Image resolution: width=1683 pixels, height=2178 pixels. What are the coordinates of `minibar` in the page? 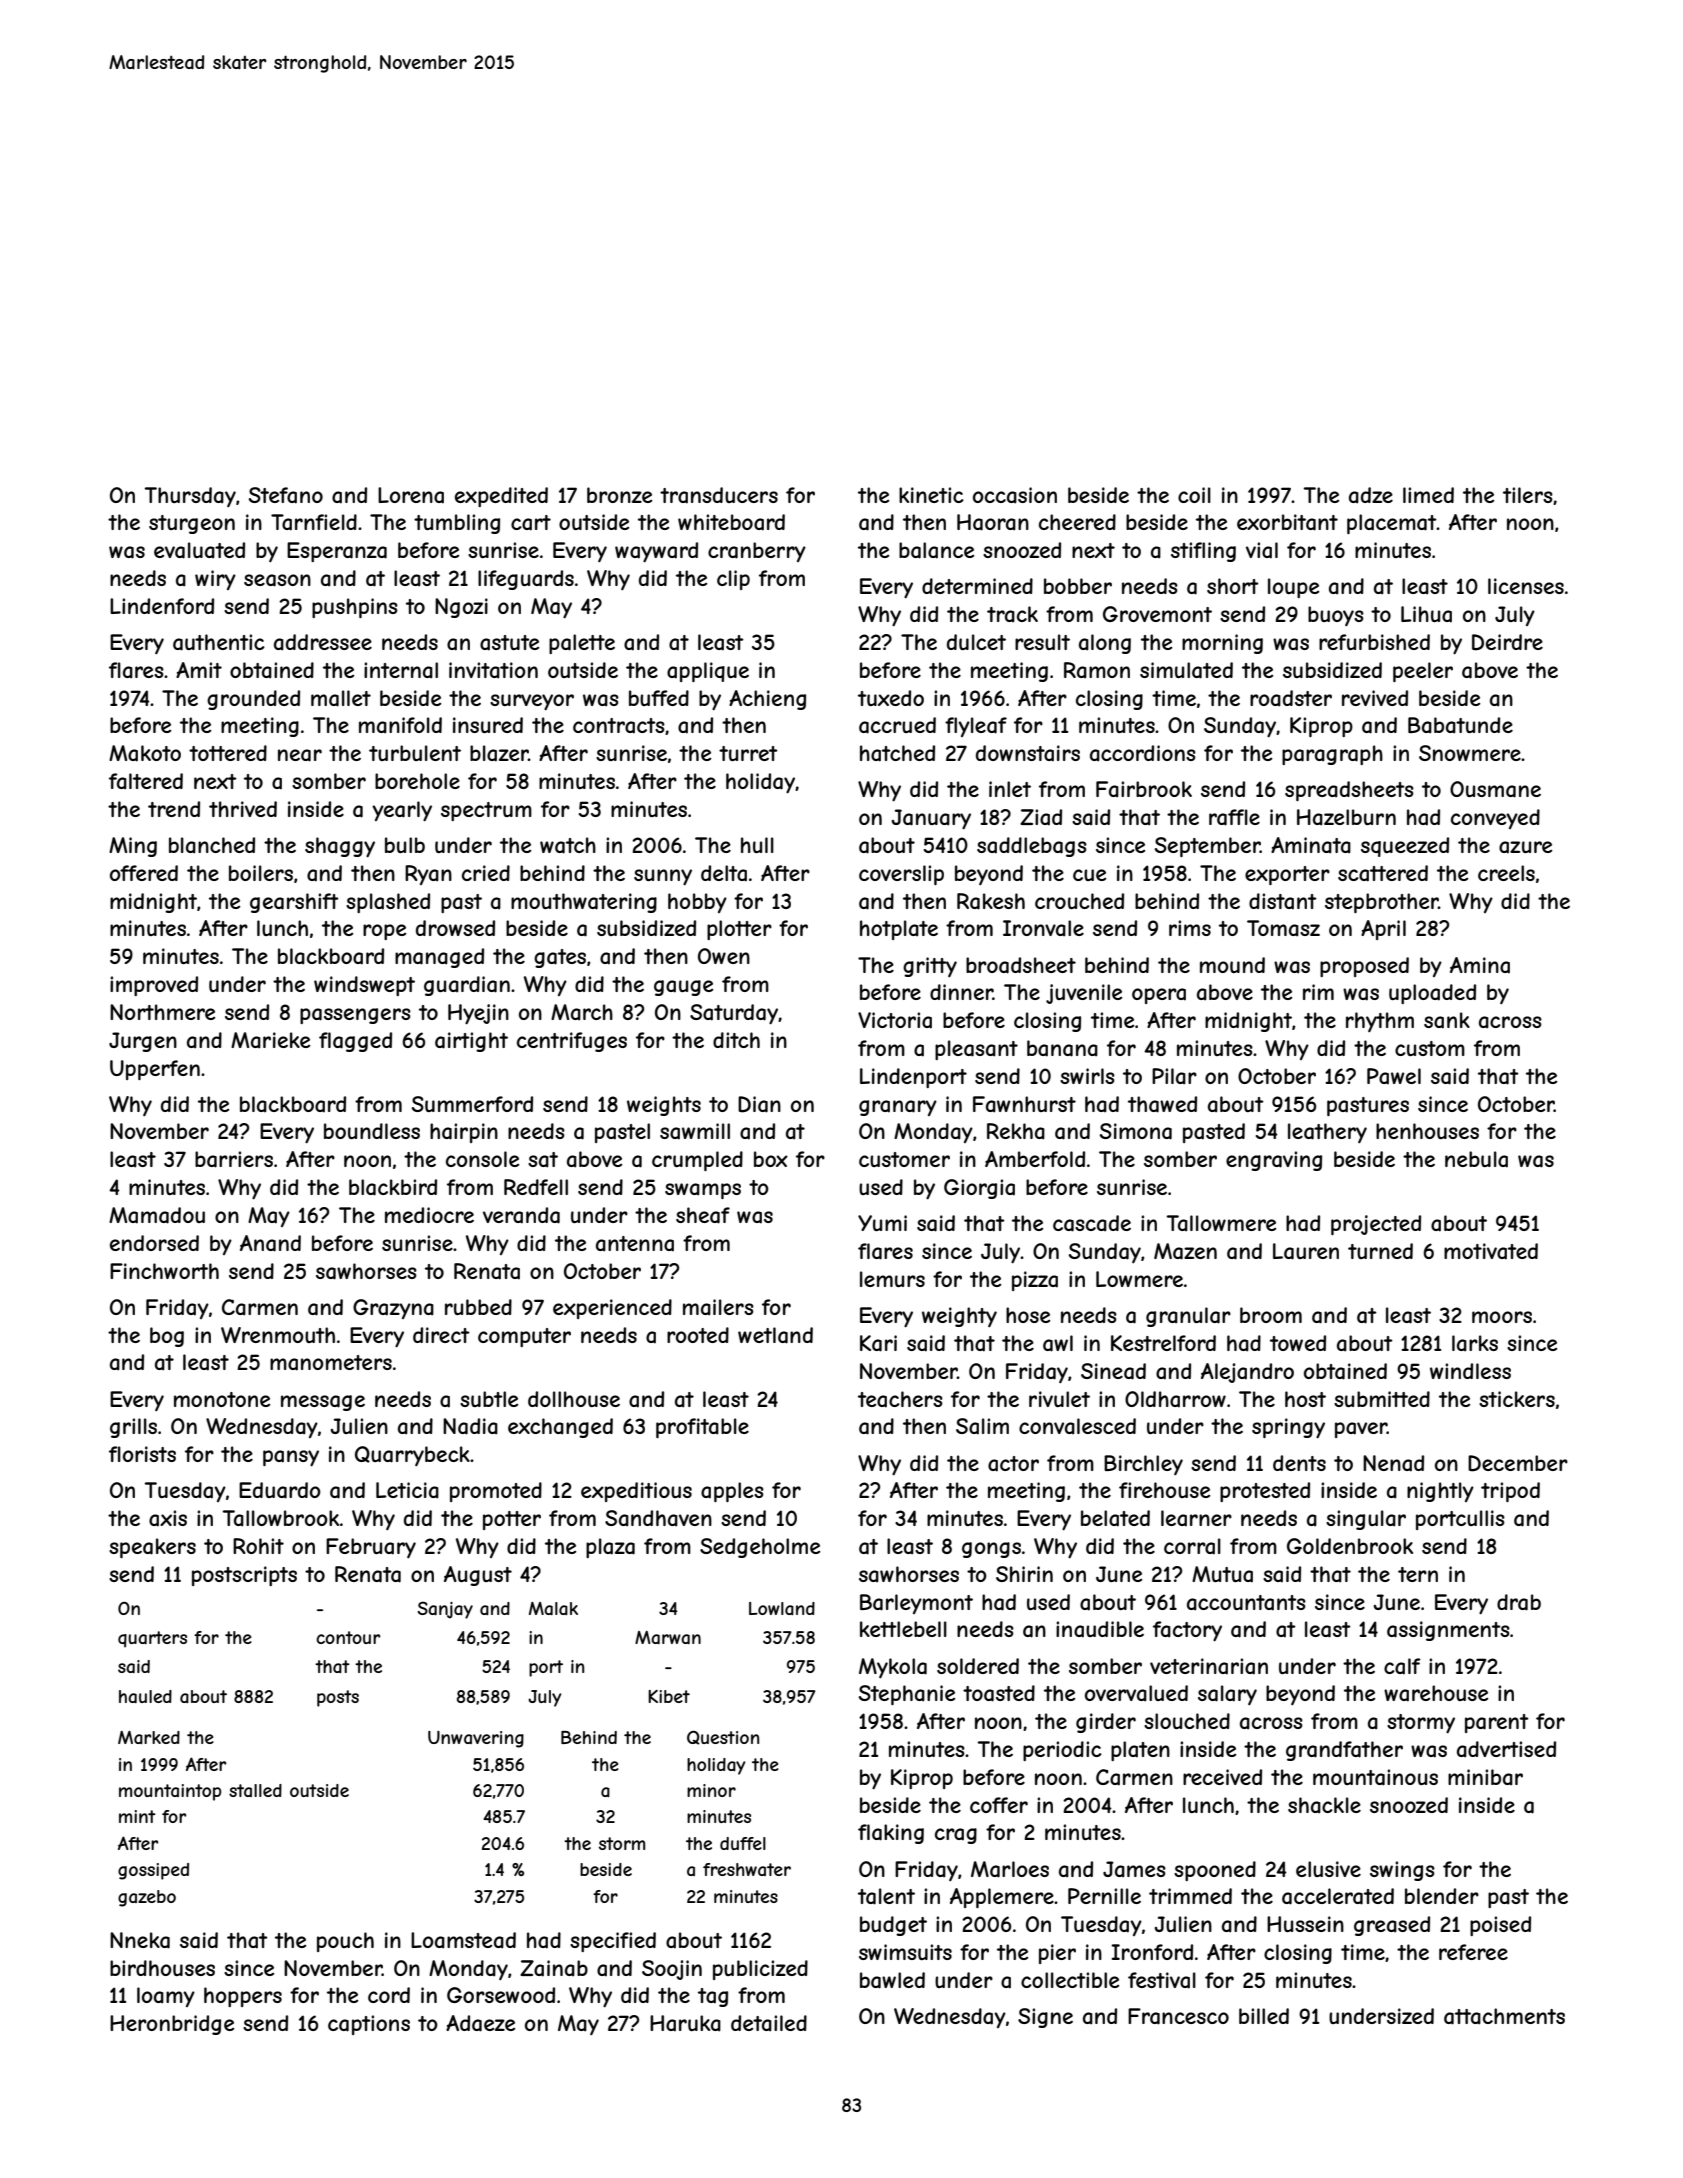 It's located at (1485, 1777).
